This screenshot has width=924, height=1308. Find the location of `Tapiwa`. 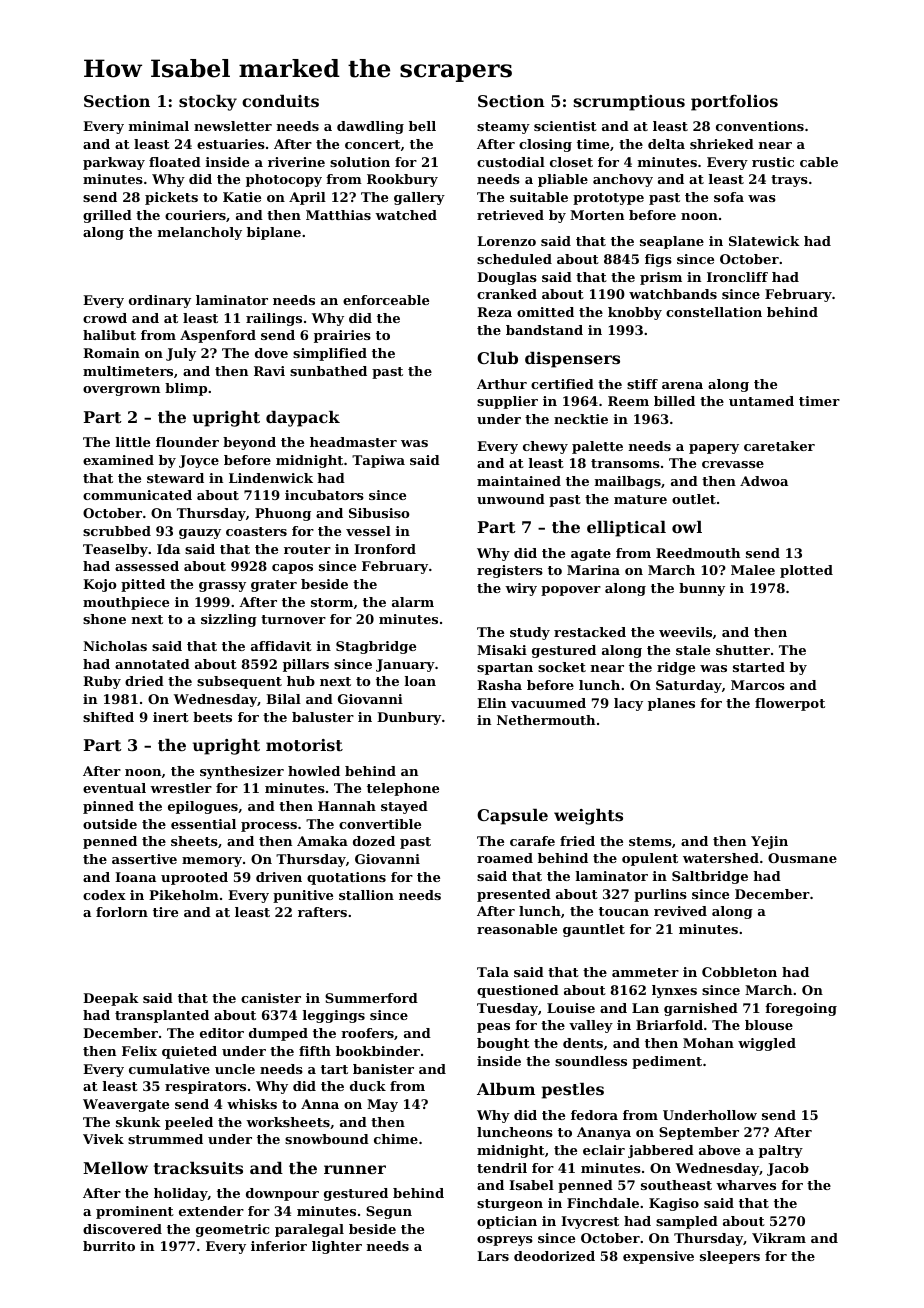

Tapiwa is located at coordinates (378, 461).
